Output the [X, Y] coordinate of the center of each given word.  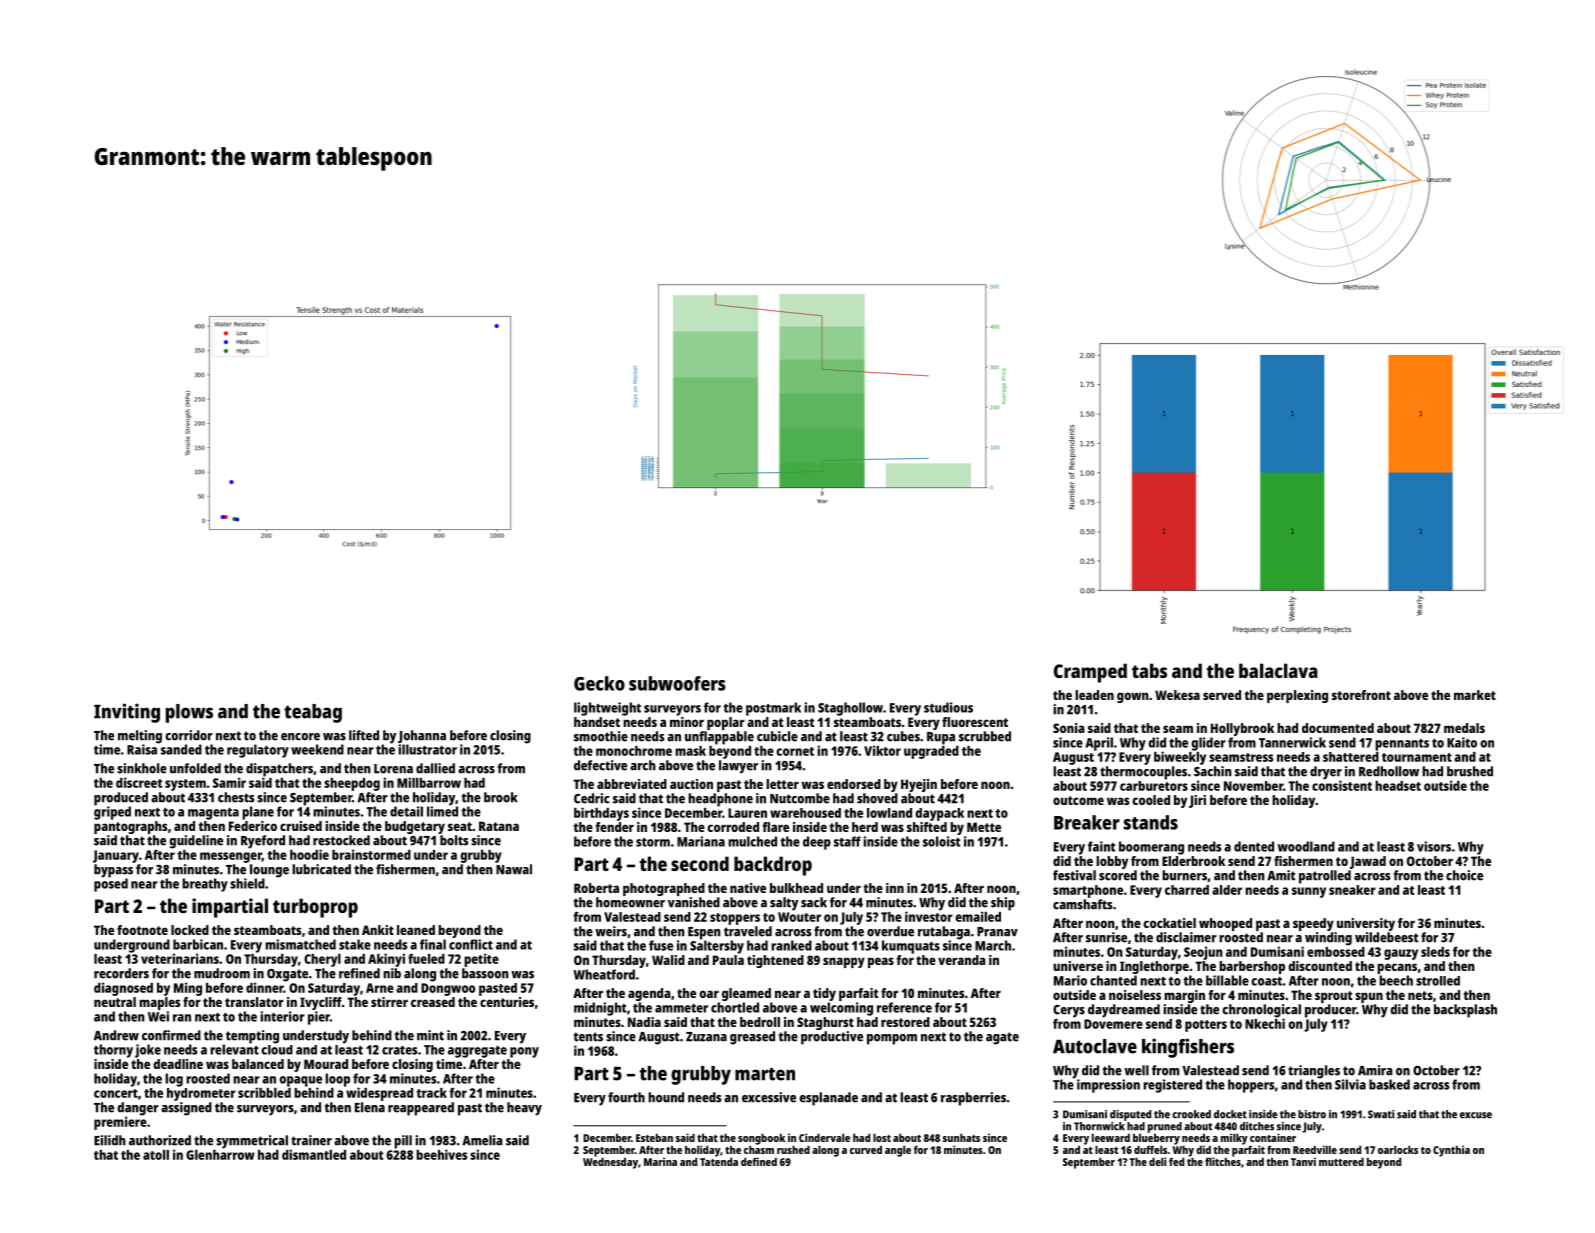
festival [1074, 875]
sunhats [961, 1137]
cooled [1151, 800]
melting [140, 737]
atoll [156, 1155]
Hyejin [919, 785]
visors [1434, 846]
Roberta [596, 888]
